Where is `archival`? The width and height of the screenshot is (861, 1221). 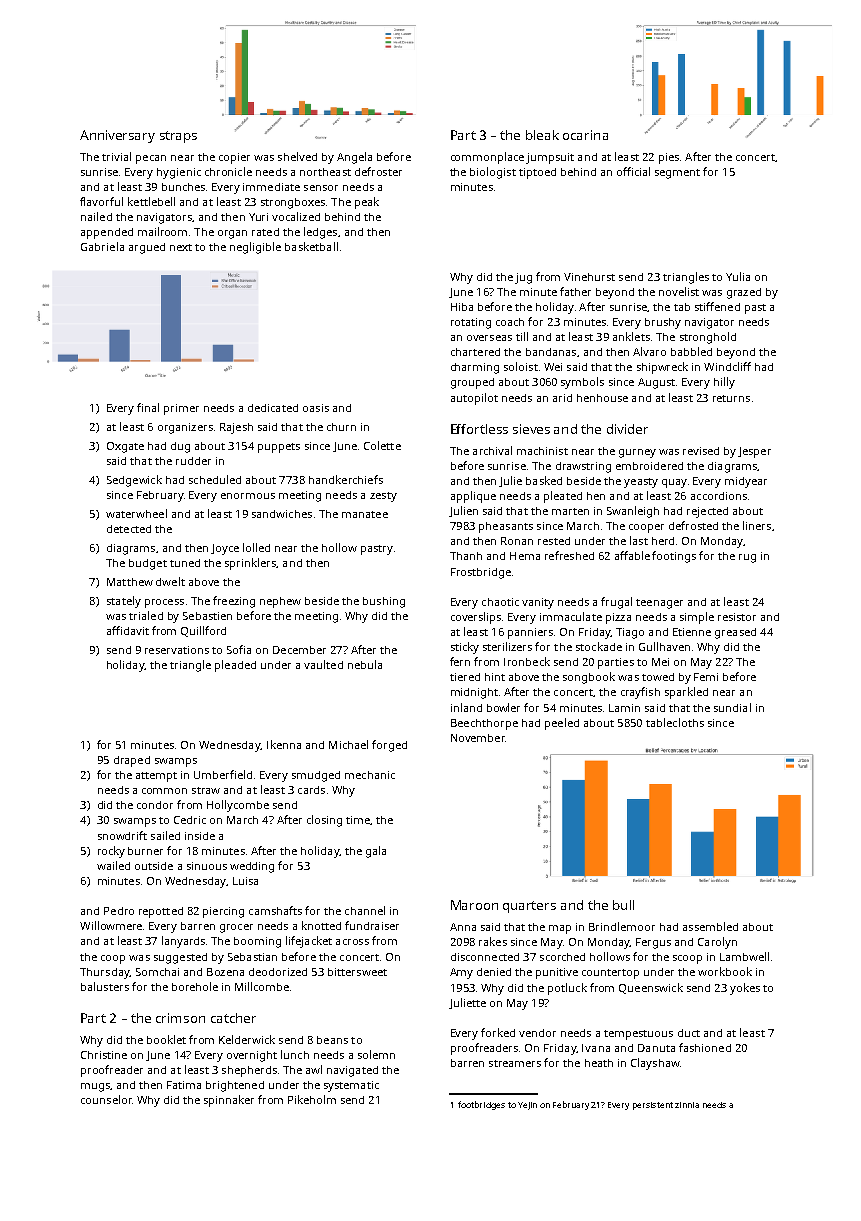 archival is located at coordinates (492, 450).
